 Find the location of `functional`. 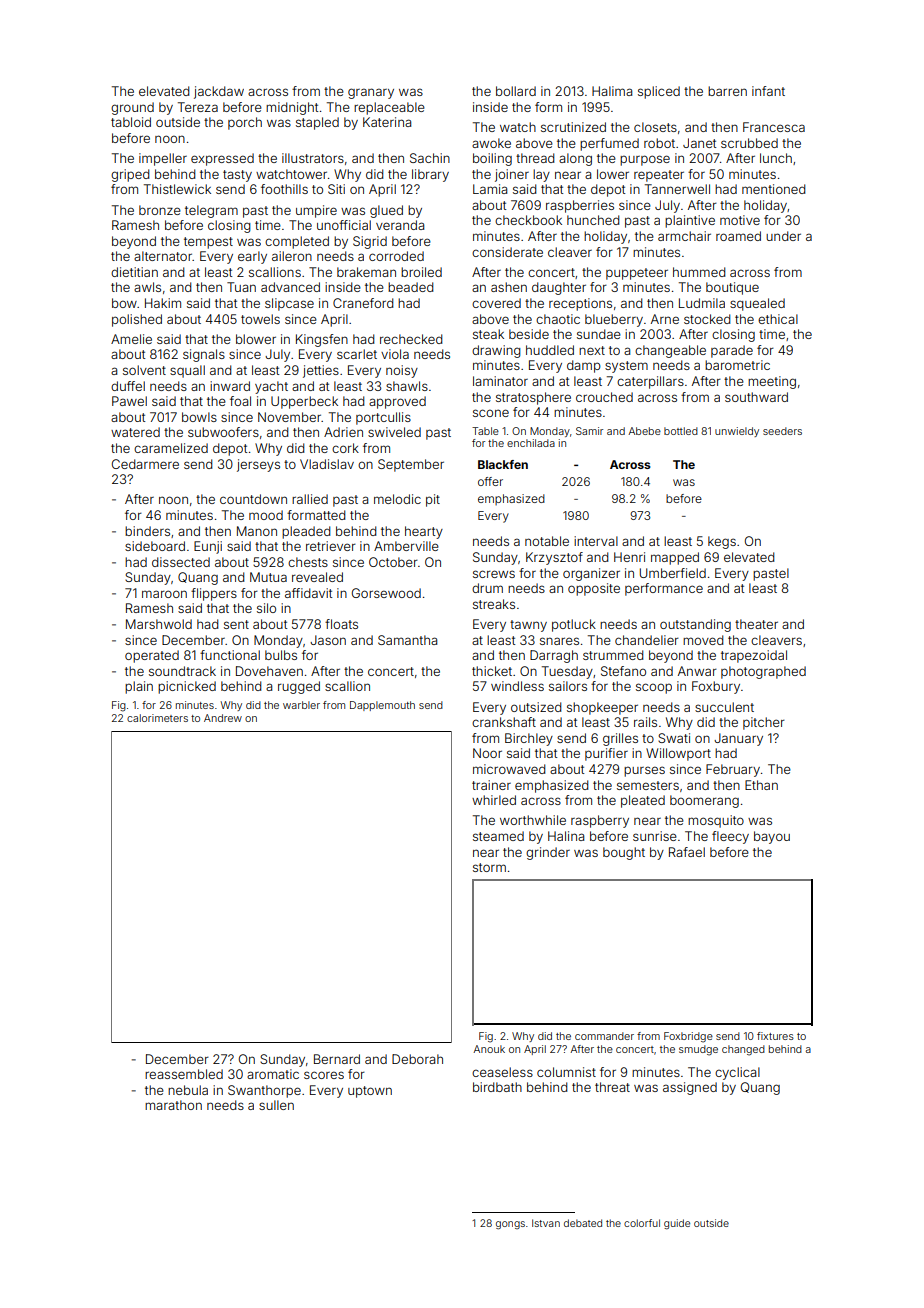

functional is located at coordinates (230, 655).
